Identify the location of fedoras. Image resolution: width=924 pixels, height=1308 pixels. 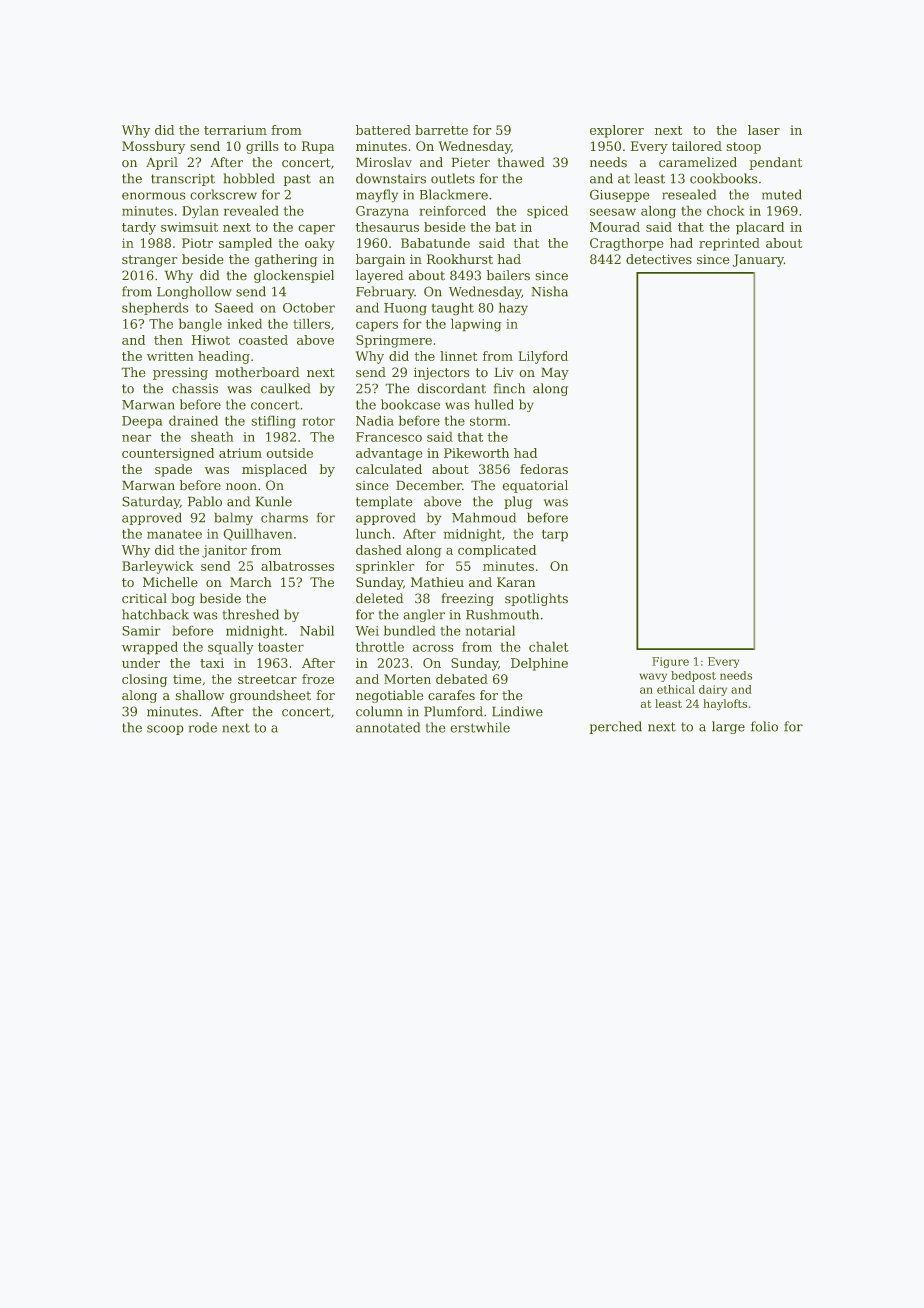
(544, 469).
